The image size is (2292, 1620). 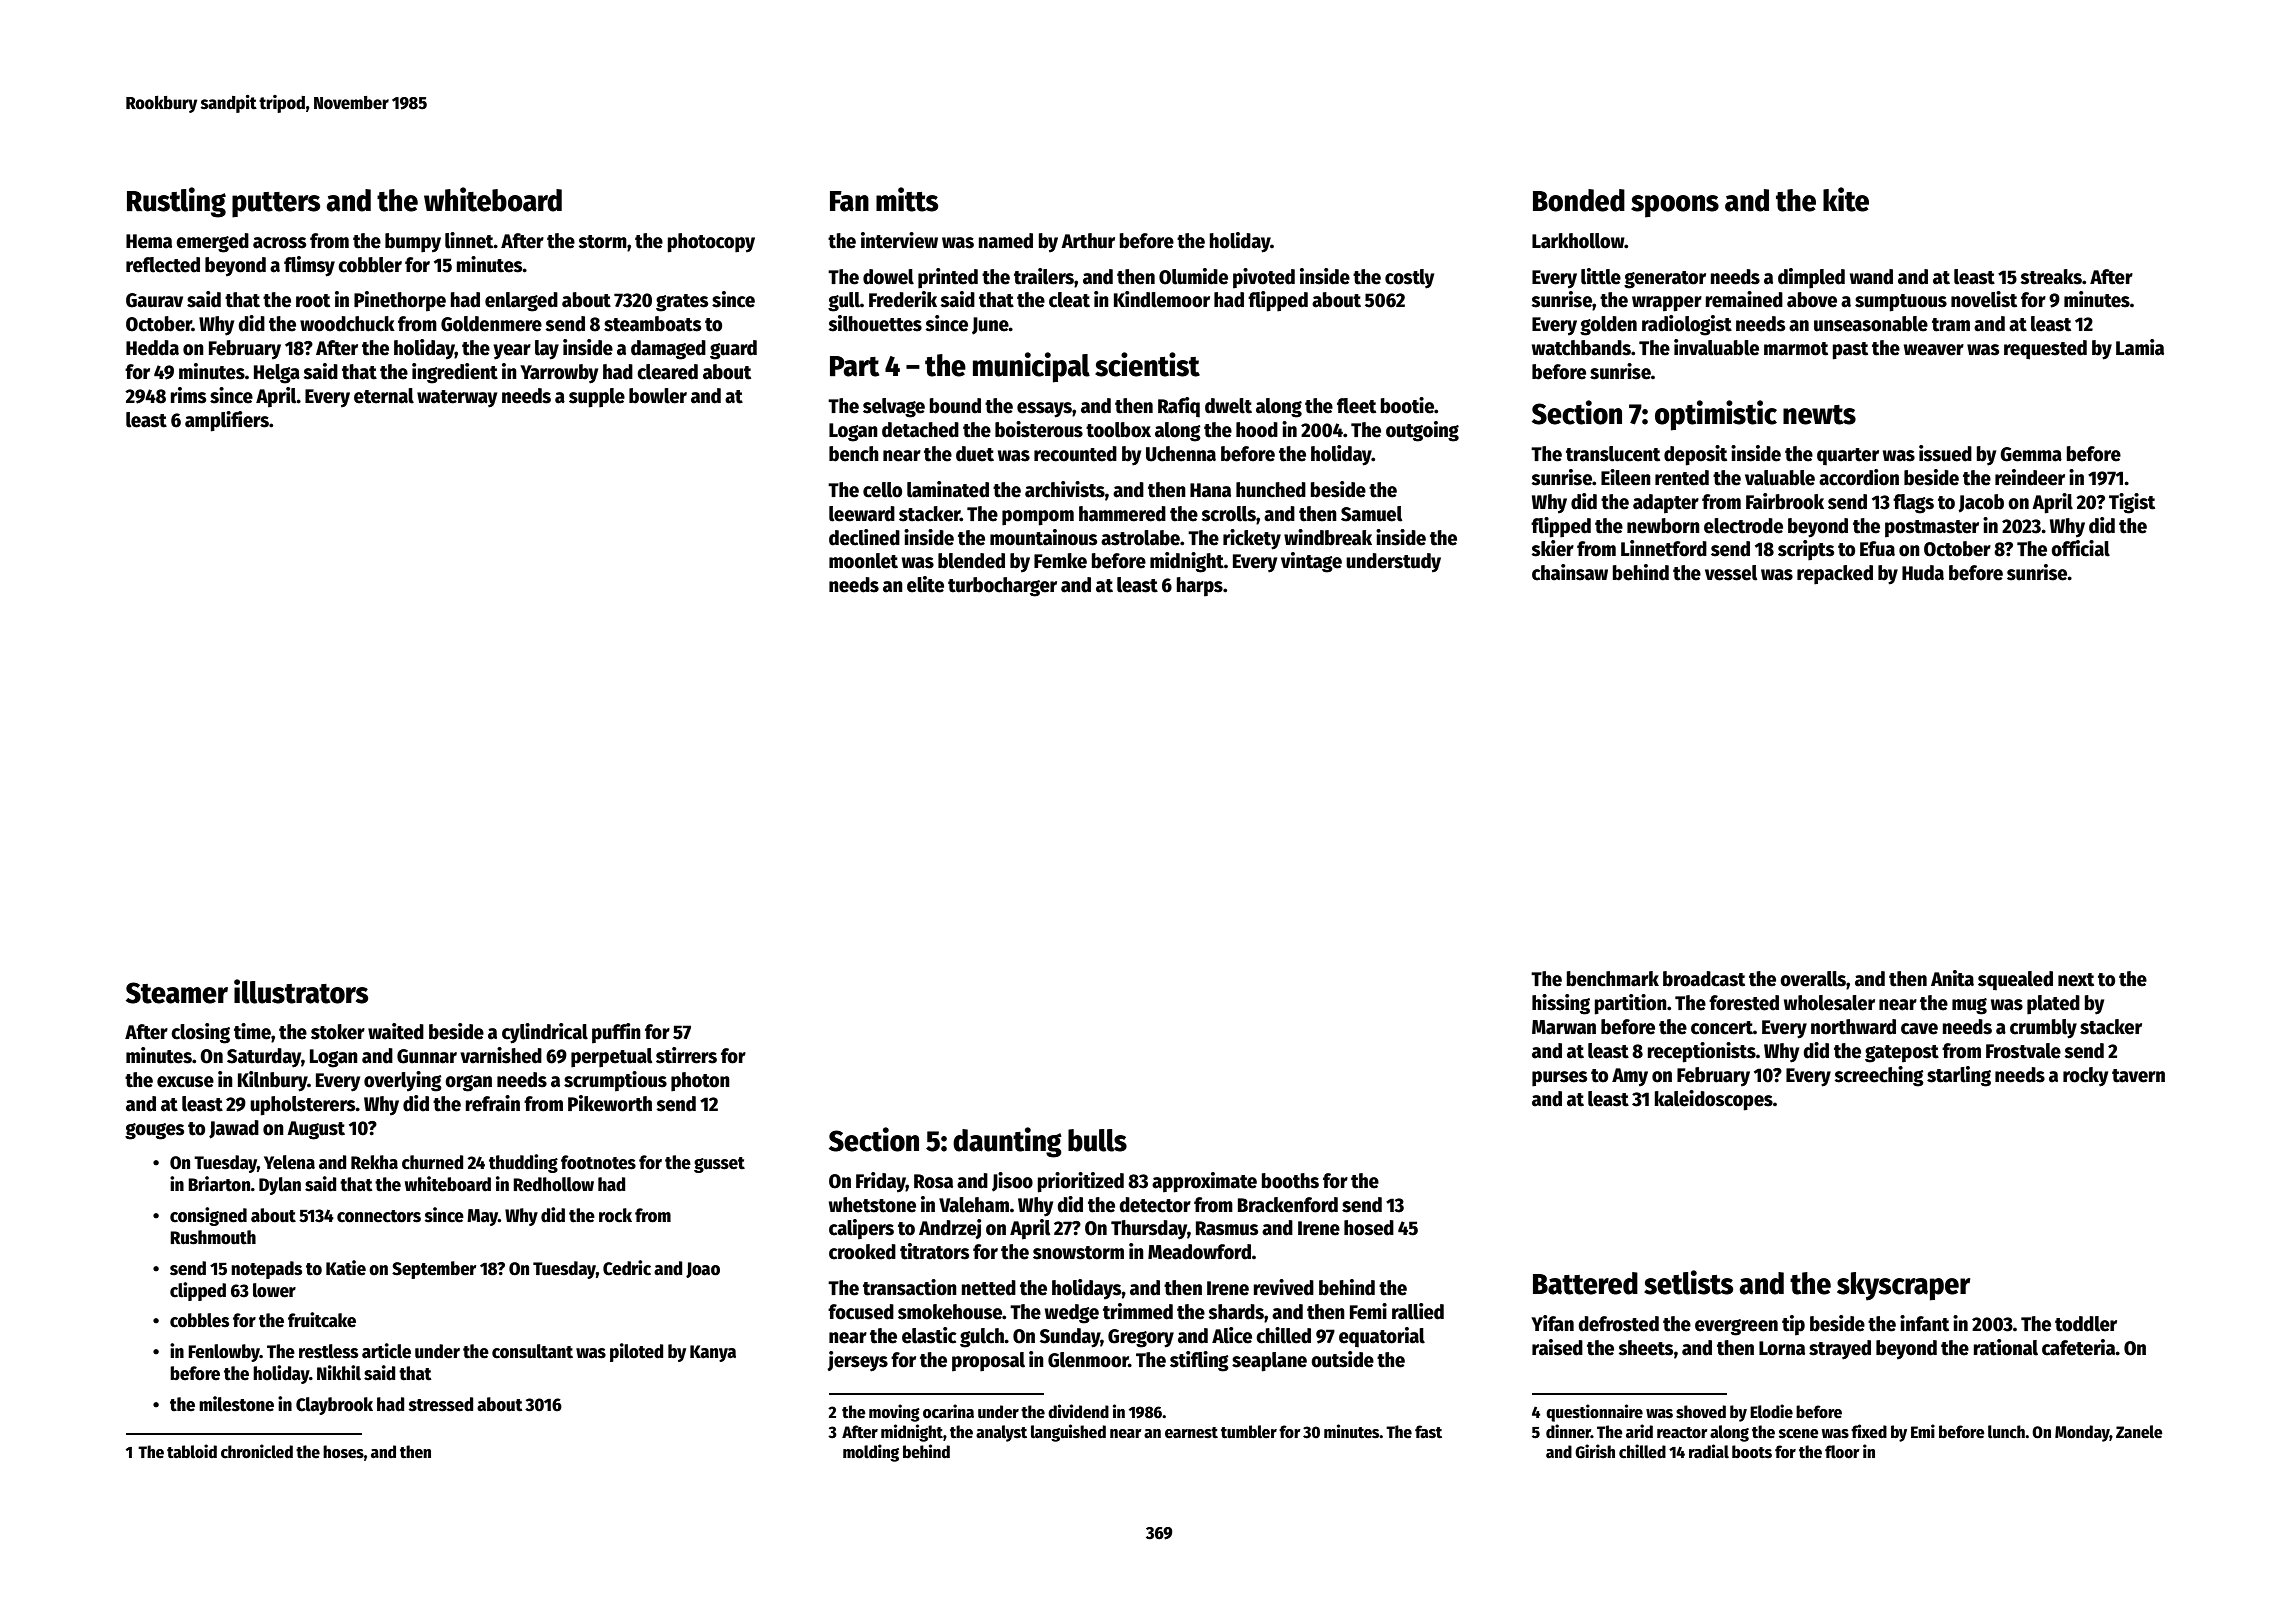 What do you see at coordinates (1811, 278) in the screenshot?
I see `dimpled` at bounding box center [1811, 278].
